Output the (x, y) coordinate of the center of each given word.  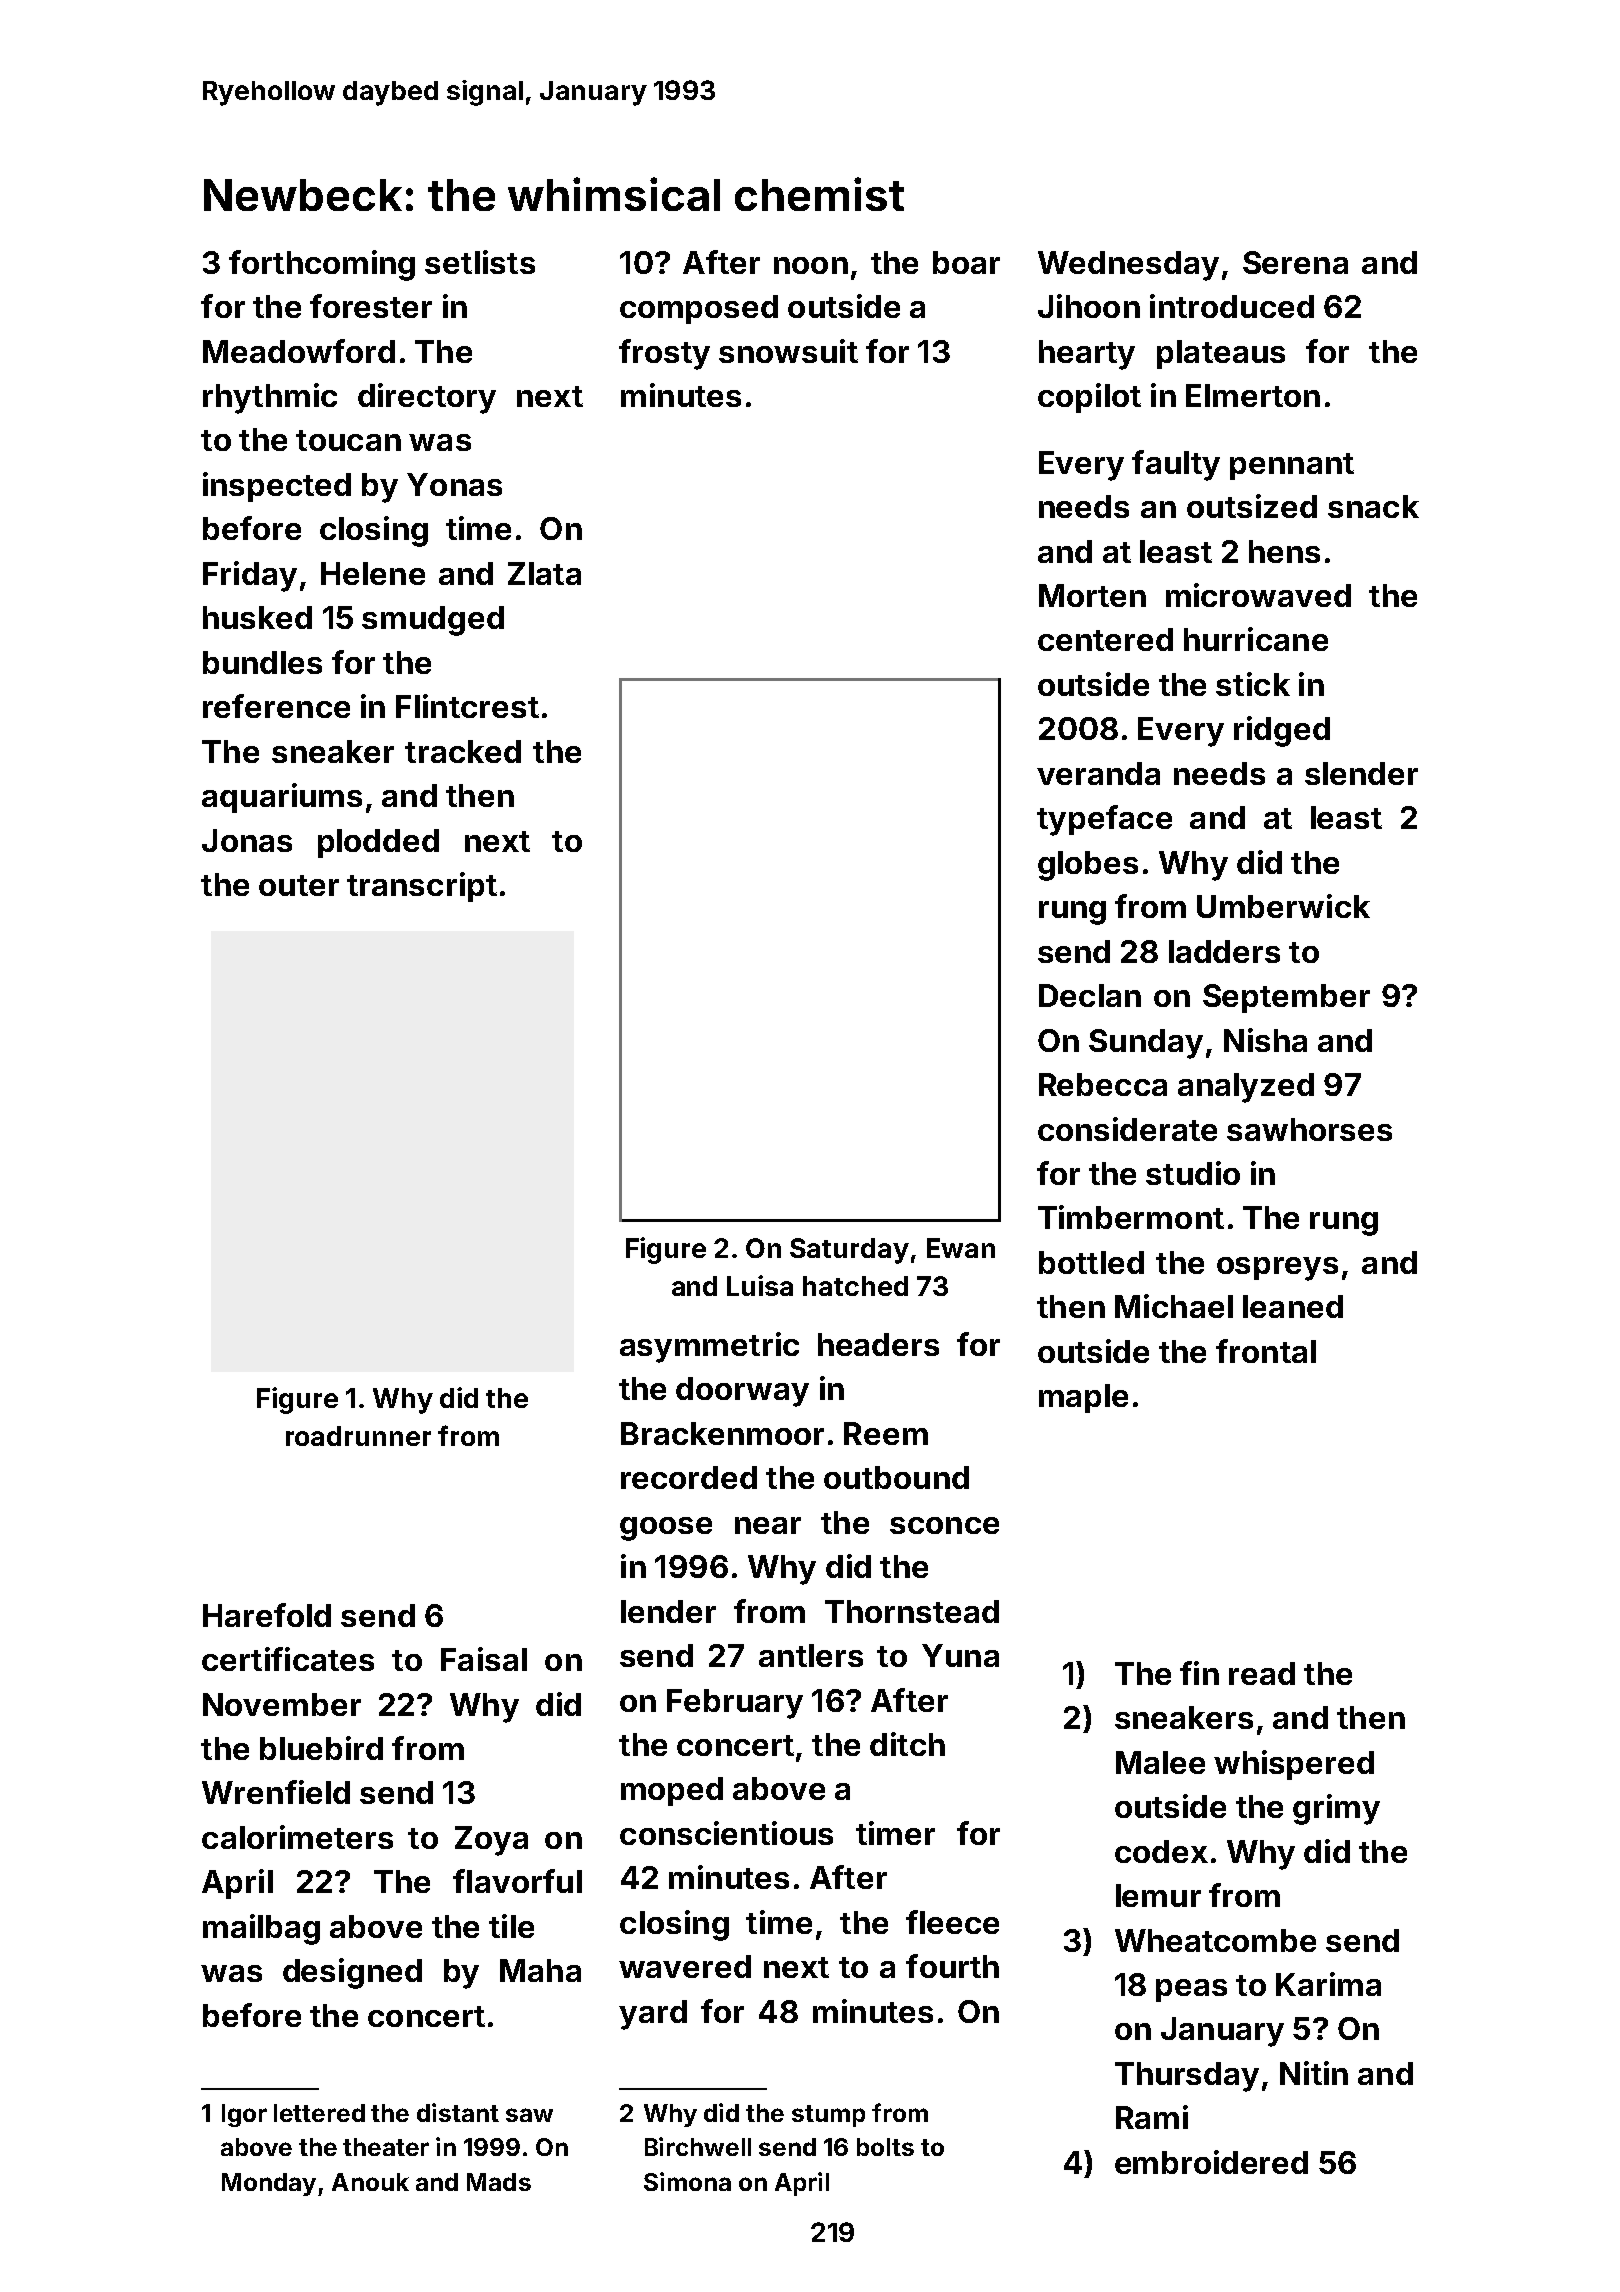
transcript (422, 887)
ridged (1282, 731)
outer (299, 885)
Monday (269, 2184)
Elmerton (1253, 395)
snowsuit (788, 351)
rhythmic (270, 398)
